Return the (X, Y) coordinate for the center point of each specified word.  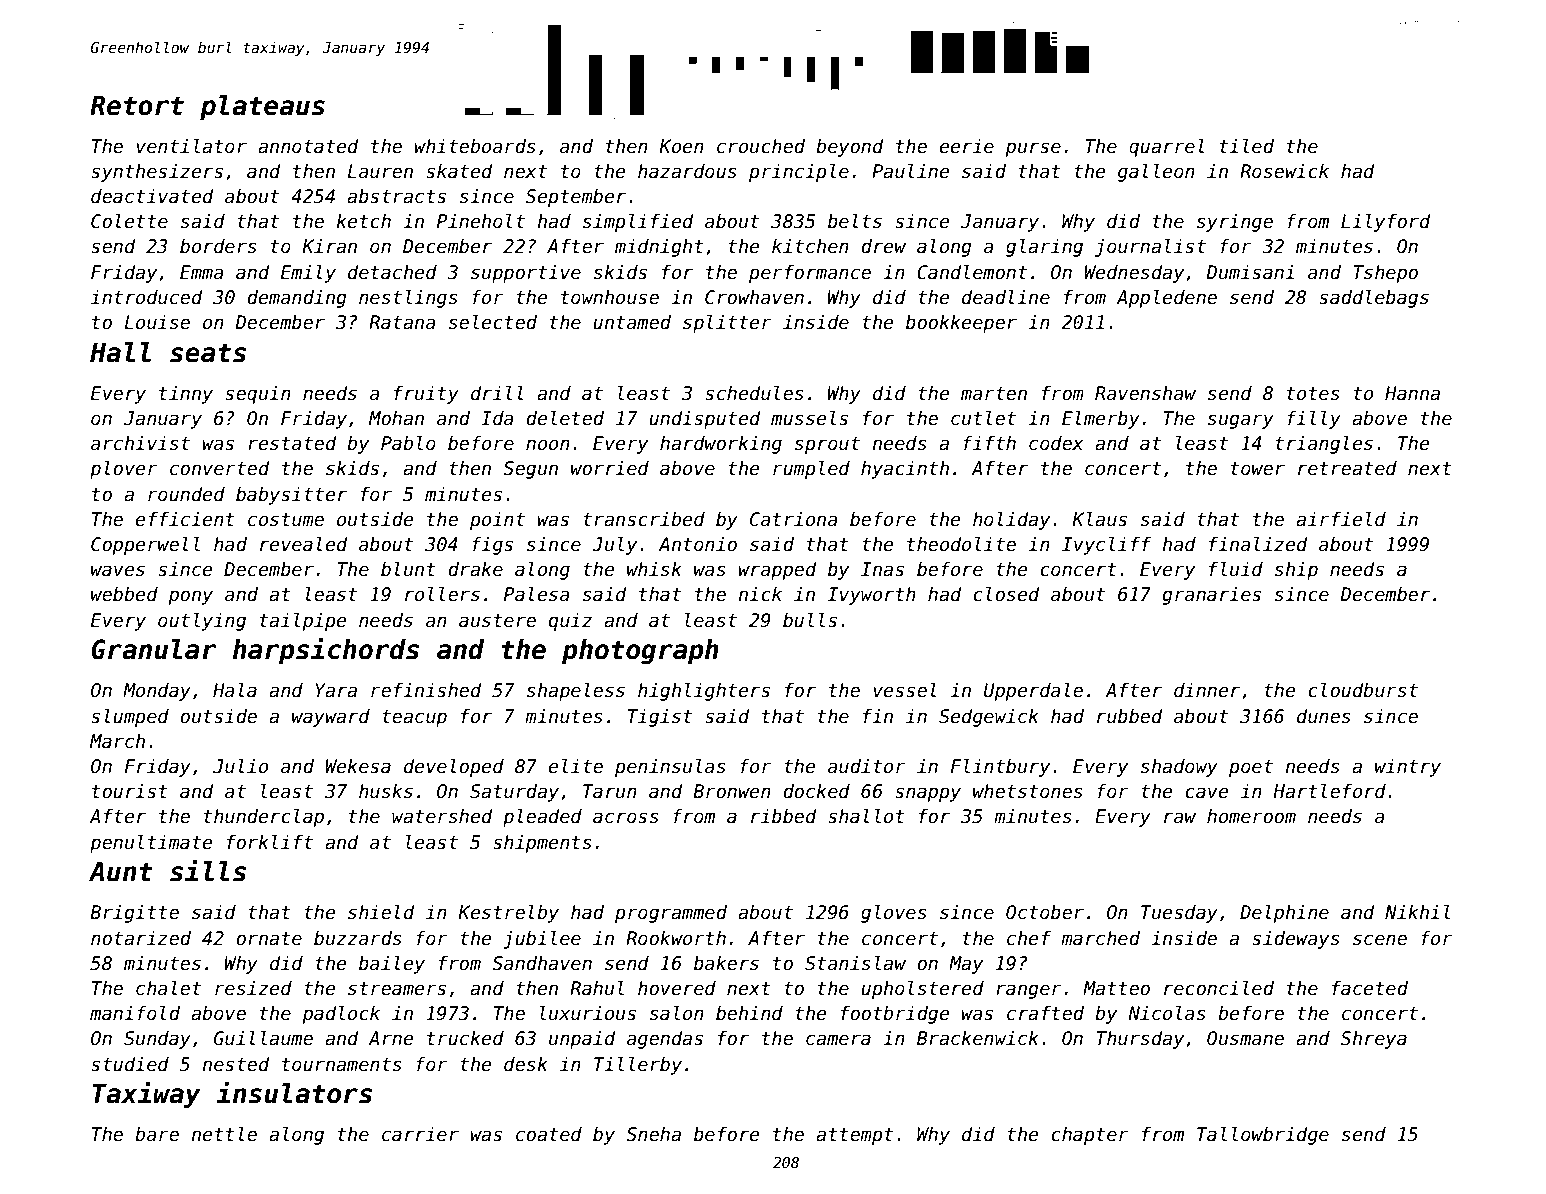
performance (810, 274)
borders (218, 246)
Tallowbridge (1263, 1136)
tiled (1247, 146)
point (497, 521)
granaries (1211, 596)
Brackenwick (978, 1038)
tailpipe (303, 622)
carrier (420, 1134)
